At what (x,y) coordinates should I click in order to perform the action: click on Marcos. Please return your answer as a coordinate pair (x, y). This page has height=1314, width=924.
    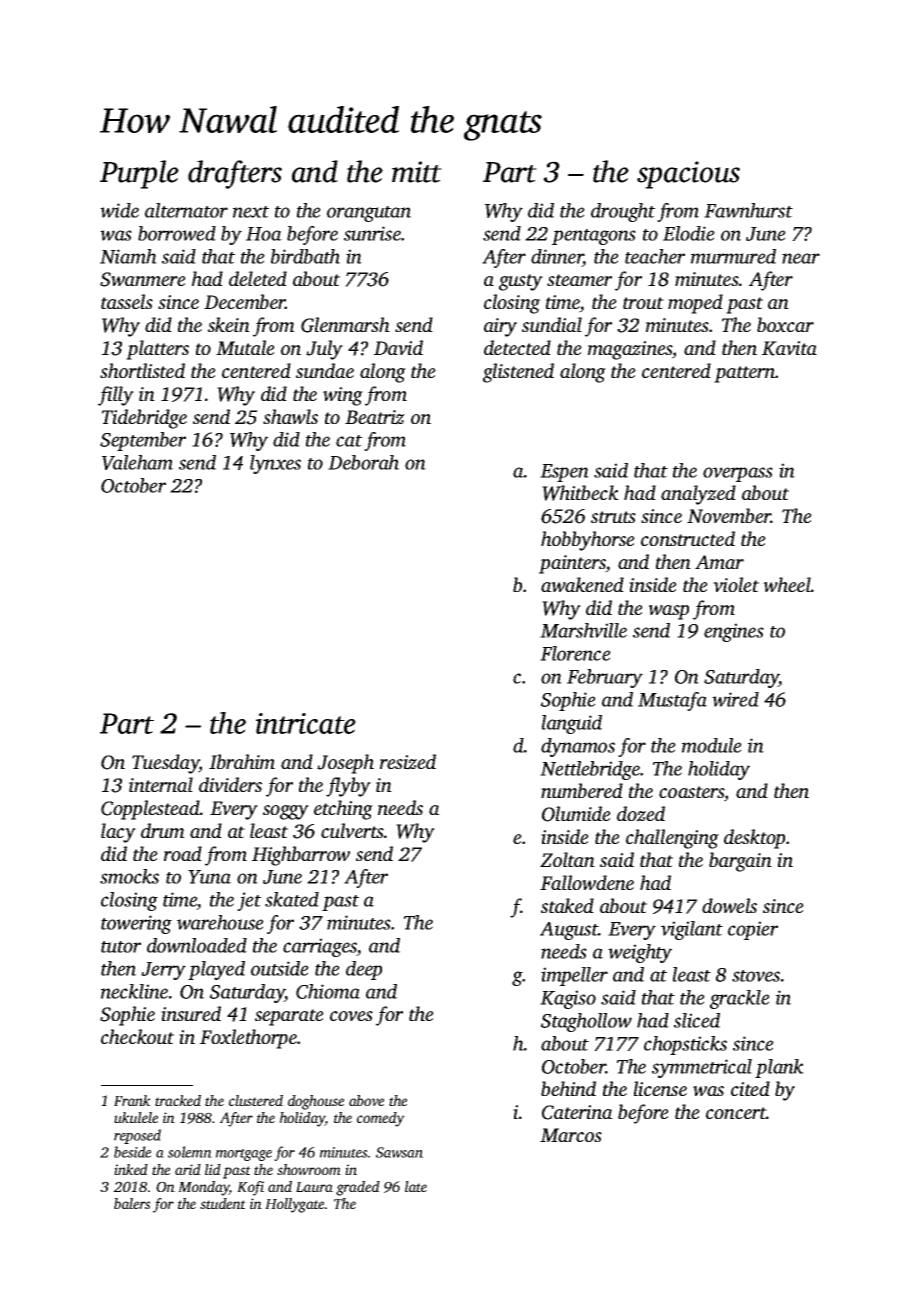
    Looking at the image, I should click on (571, 1135).
